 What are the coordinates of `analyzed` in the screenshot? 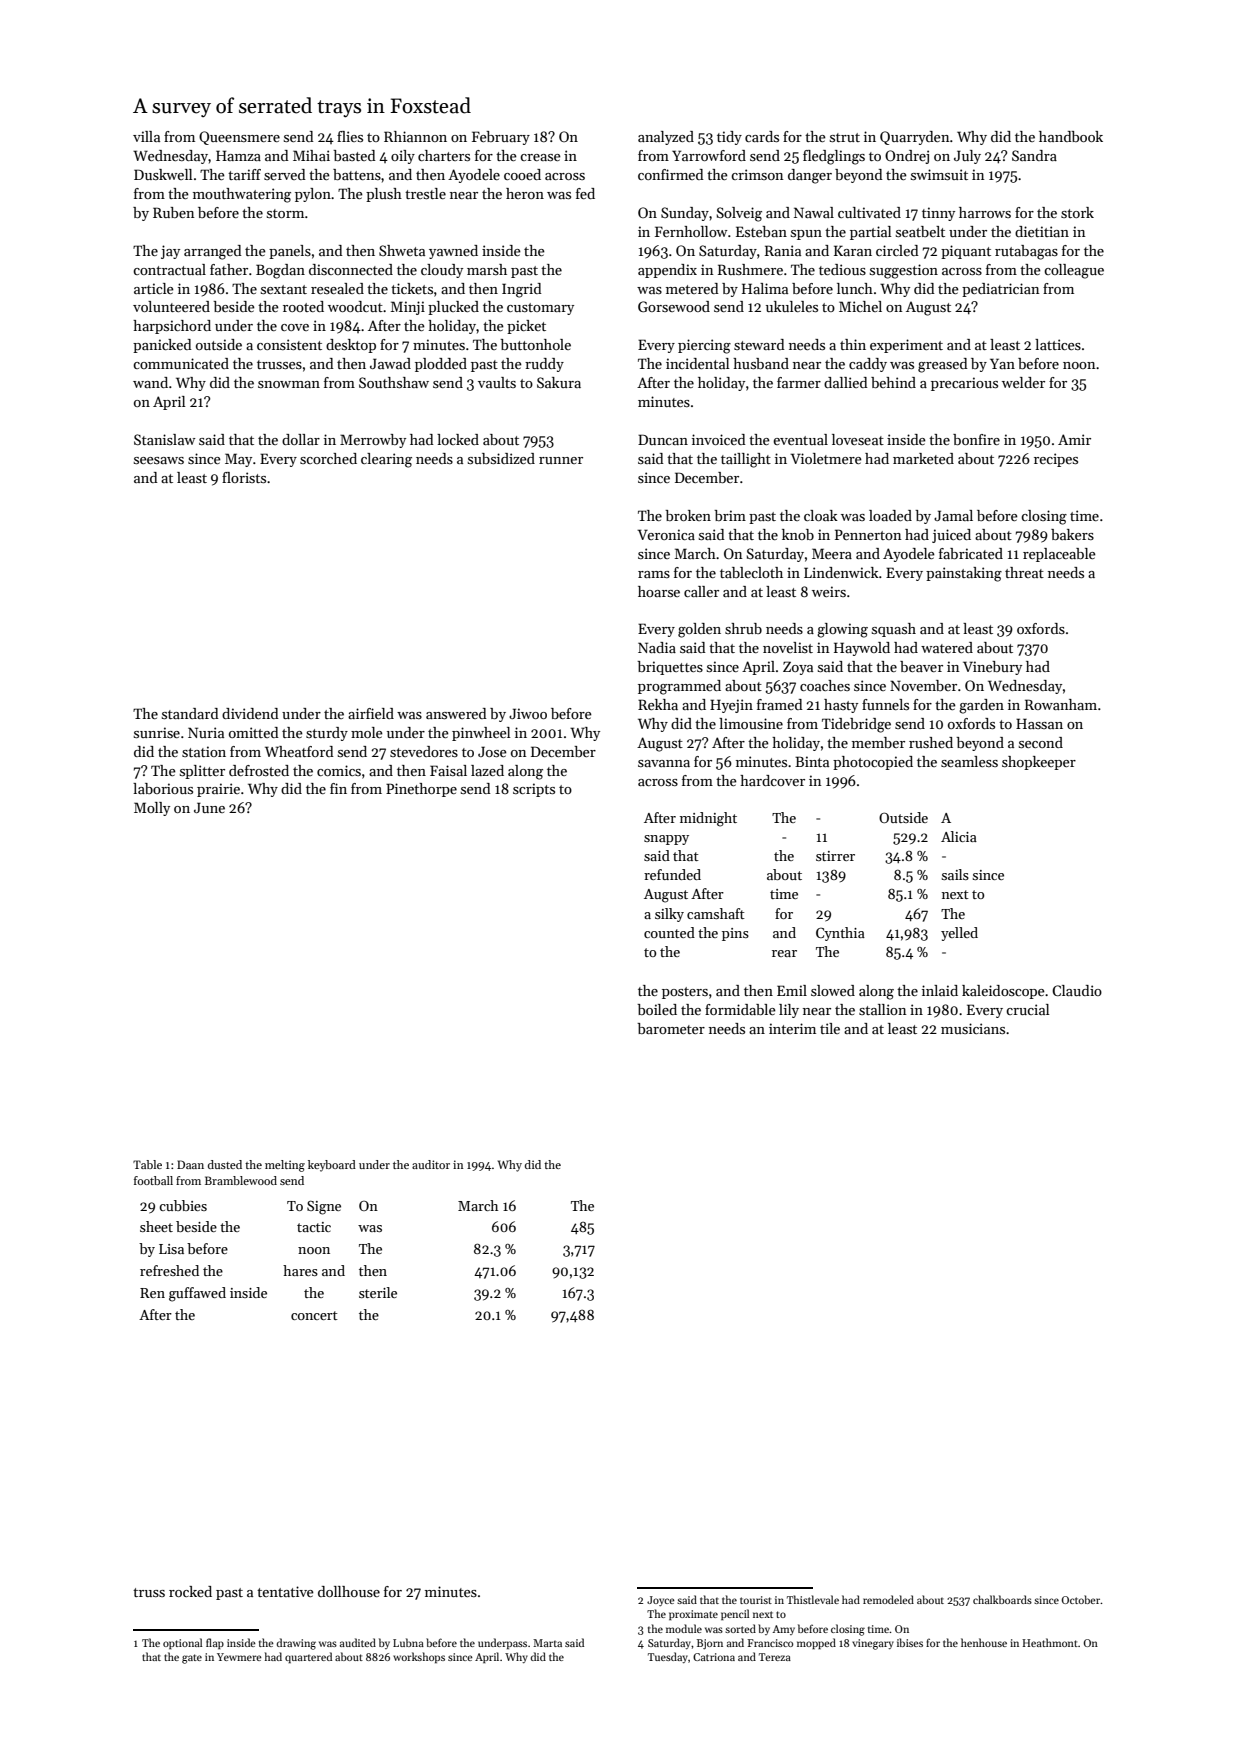 It's located at (666, 138).
